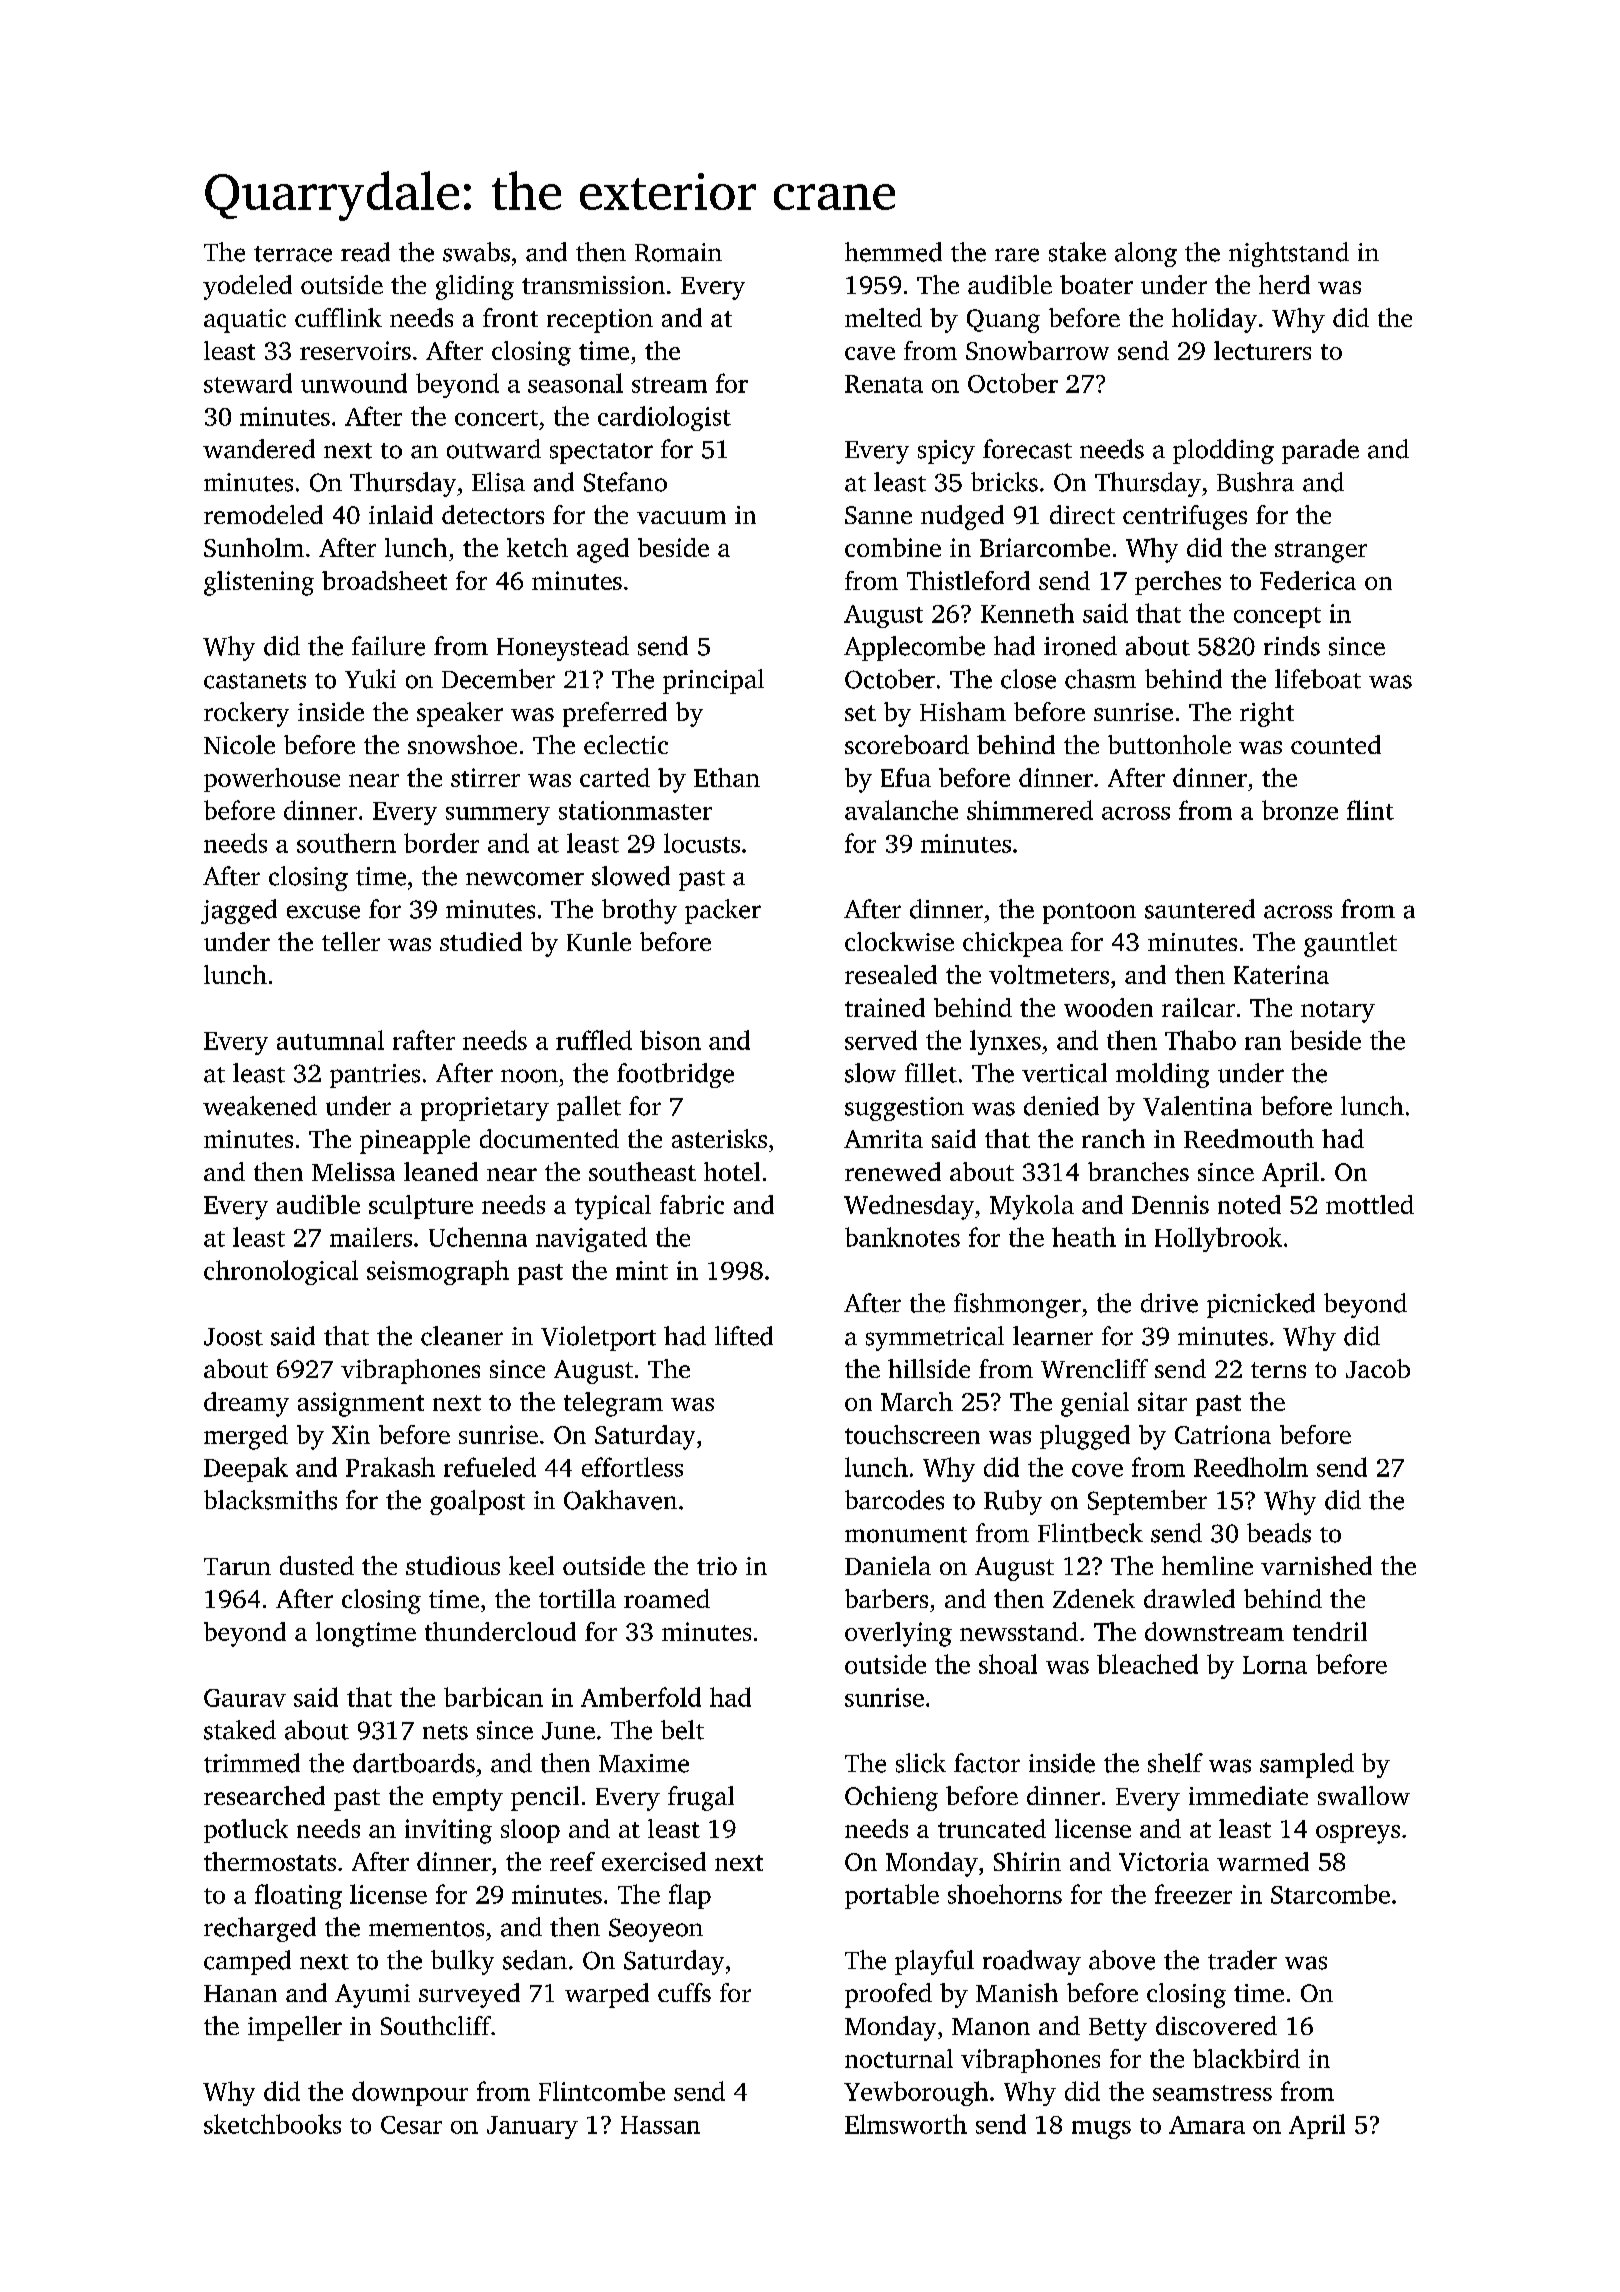 The height and width of the document is (2292, 1620). Describe the element at coordinates (1281, 974) in the document. I see `Katerina` at that location.
